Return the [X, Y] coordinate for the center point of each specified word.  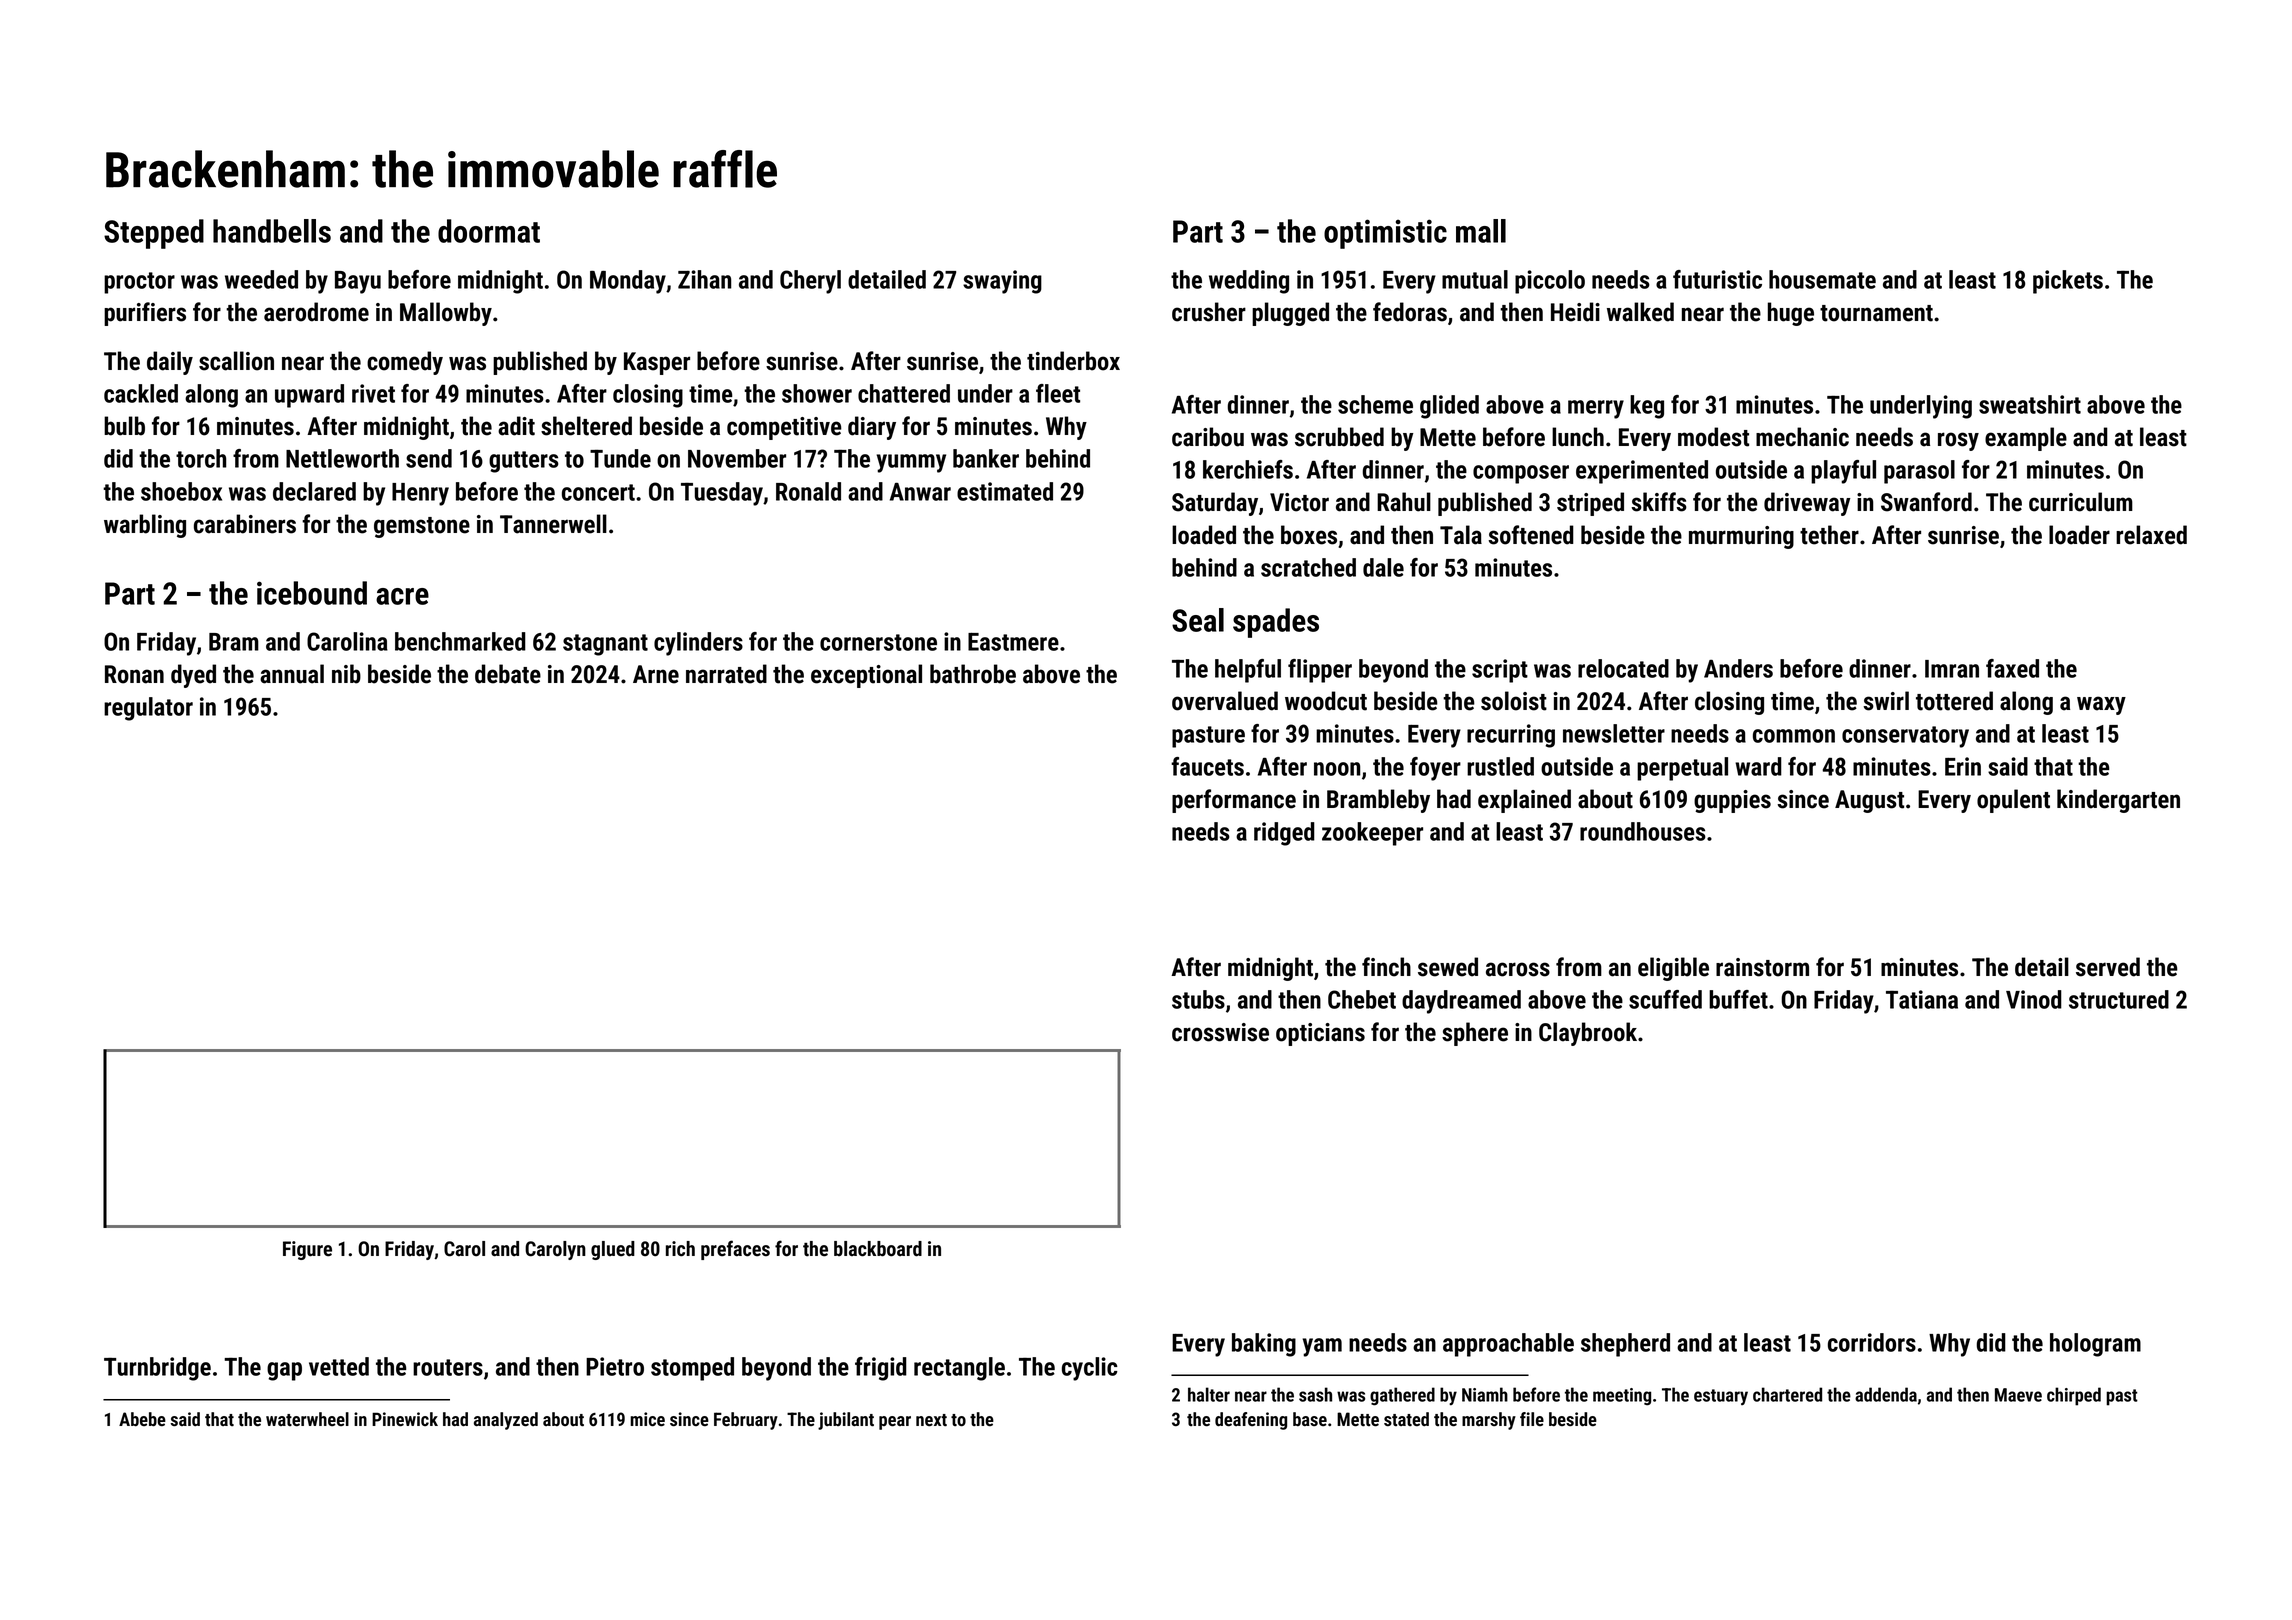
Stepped [154, 234]
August [1869, 801]
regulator [148, 709]
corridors [1872, 1342]
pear [895, 1423]
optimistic [1385, 234]
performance [1234, 801]
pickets [2068, 282]
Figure [307, 1250]
